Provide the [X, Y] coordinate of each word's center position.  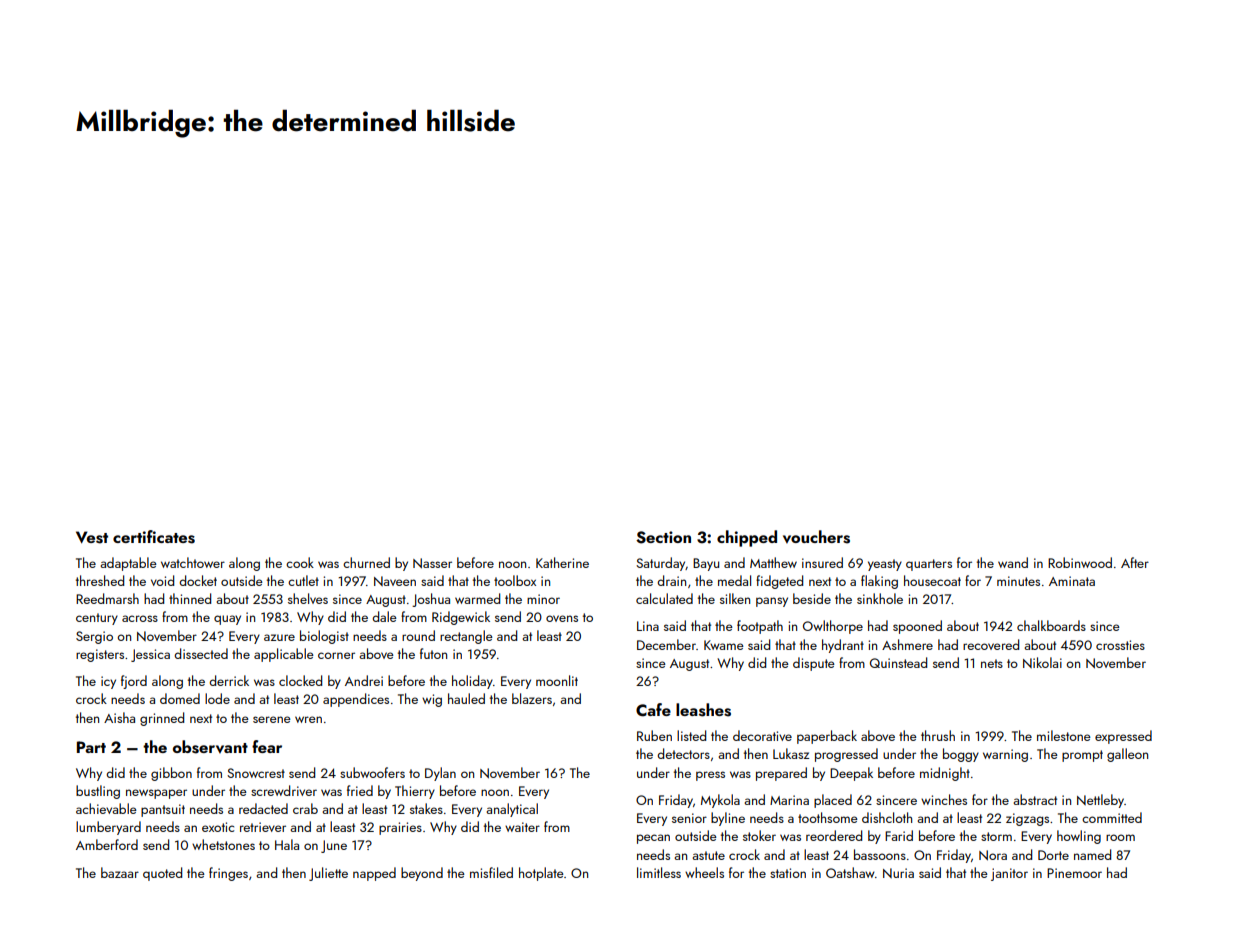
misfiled [491, 872]
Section [663, 537]
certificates [154, 537]
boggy [961, 755]
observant [210, 747]
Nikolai [1042, 662]
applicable [284, 655]
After [1135, 562]
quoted [162, 874]
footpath [760, 627]
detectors [683, 753]
